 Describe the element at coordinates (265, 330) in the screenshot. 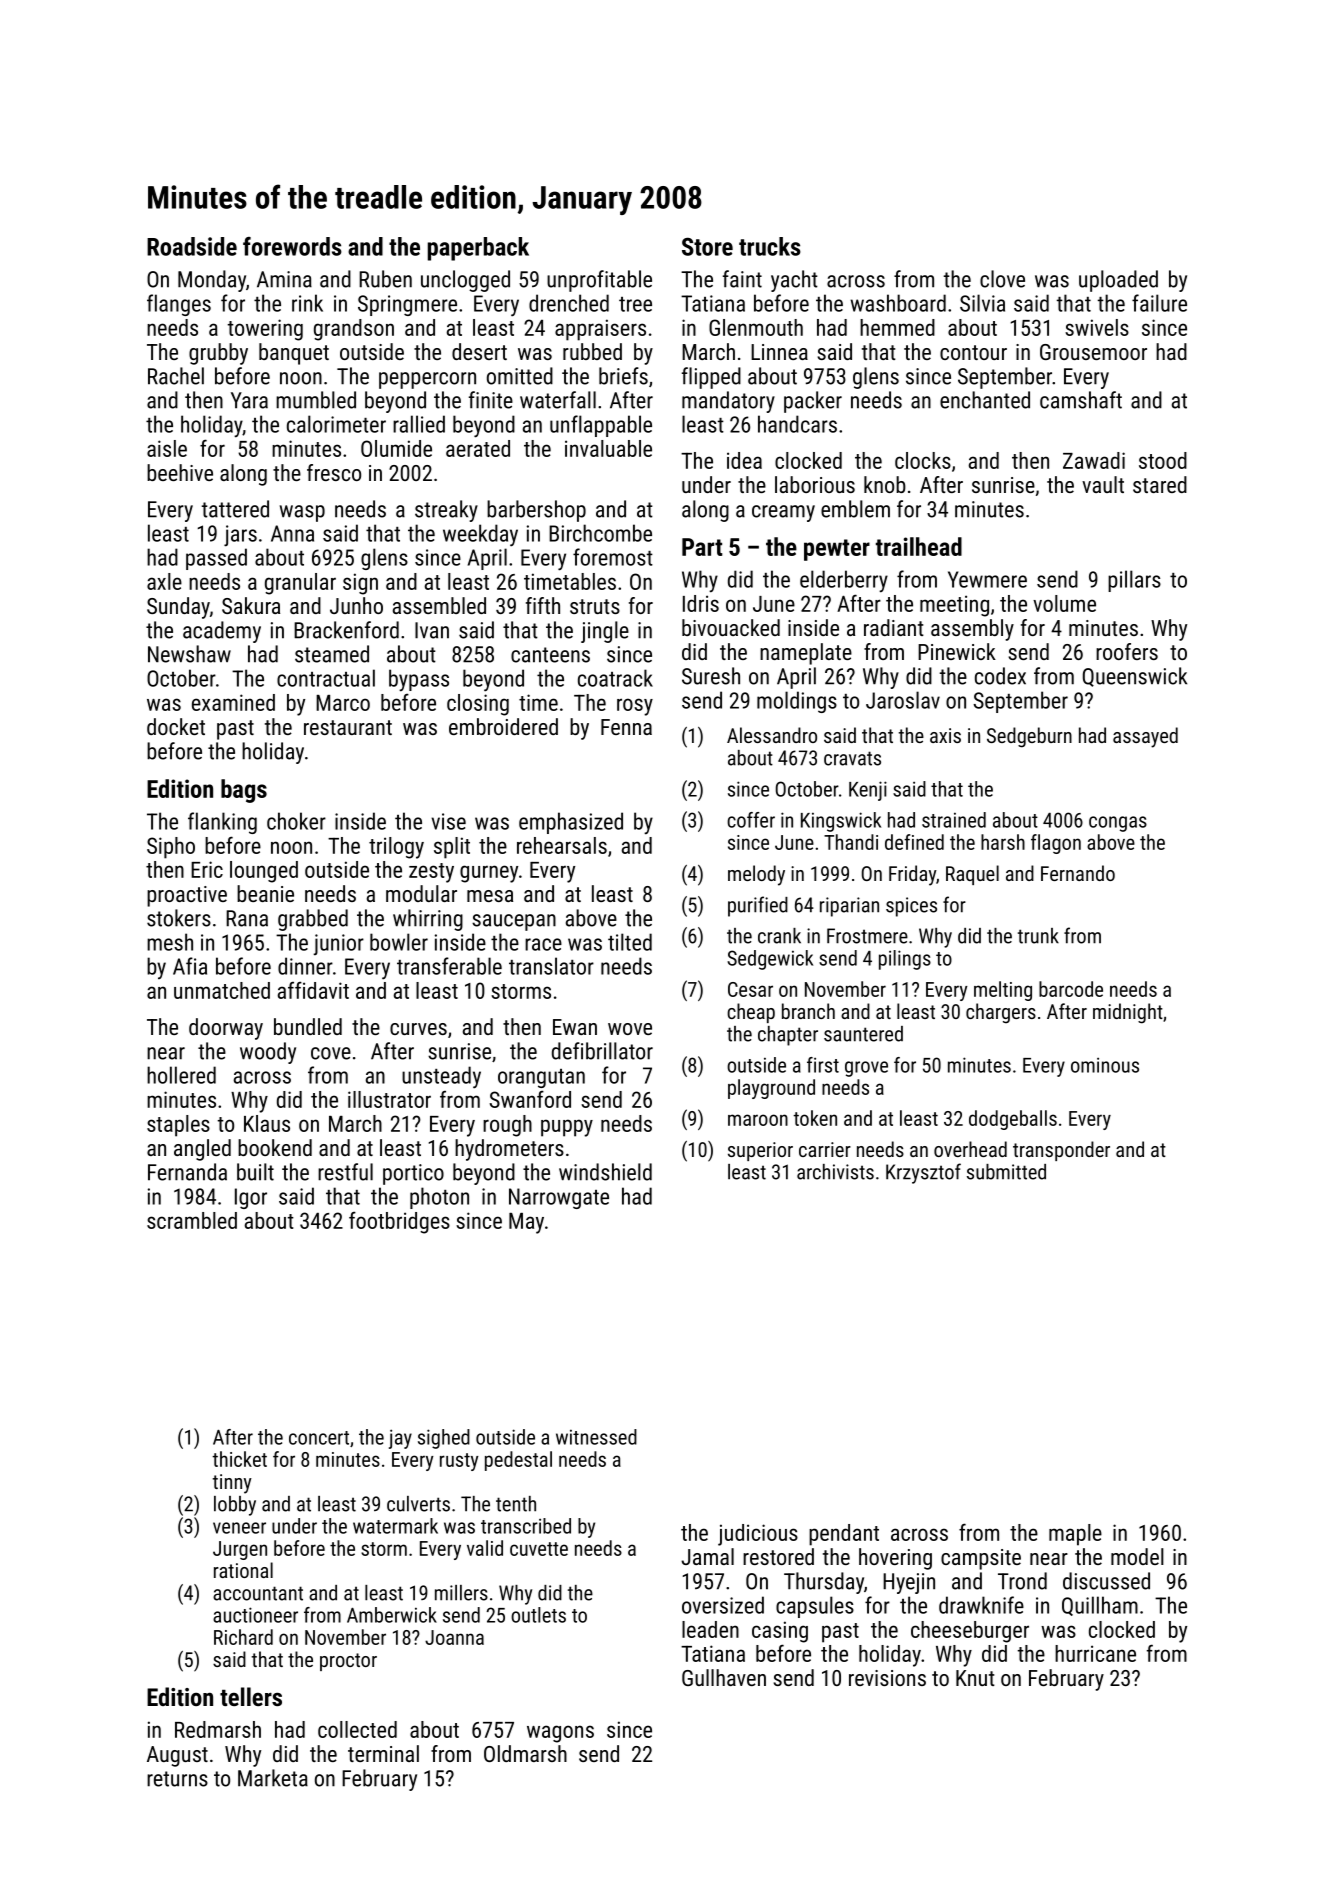

I see `towering` at that location.
